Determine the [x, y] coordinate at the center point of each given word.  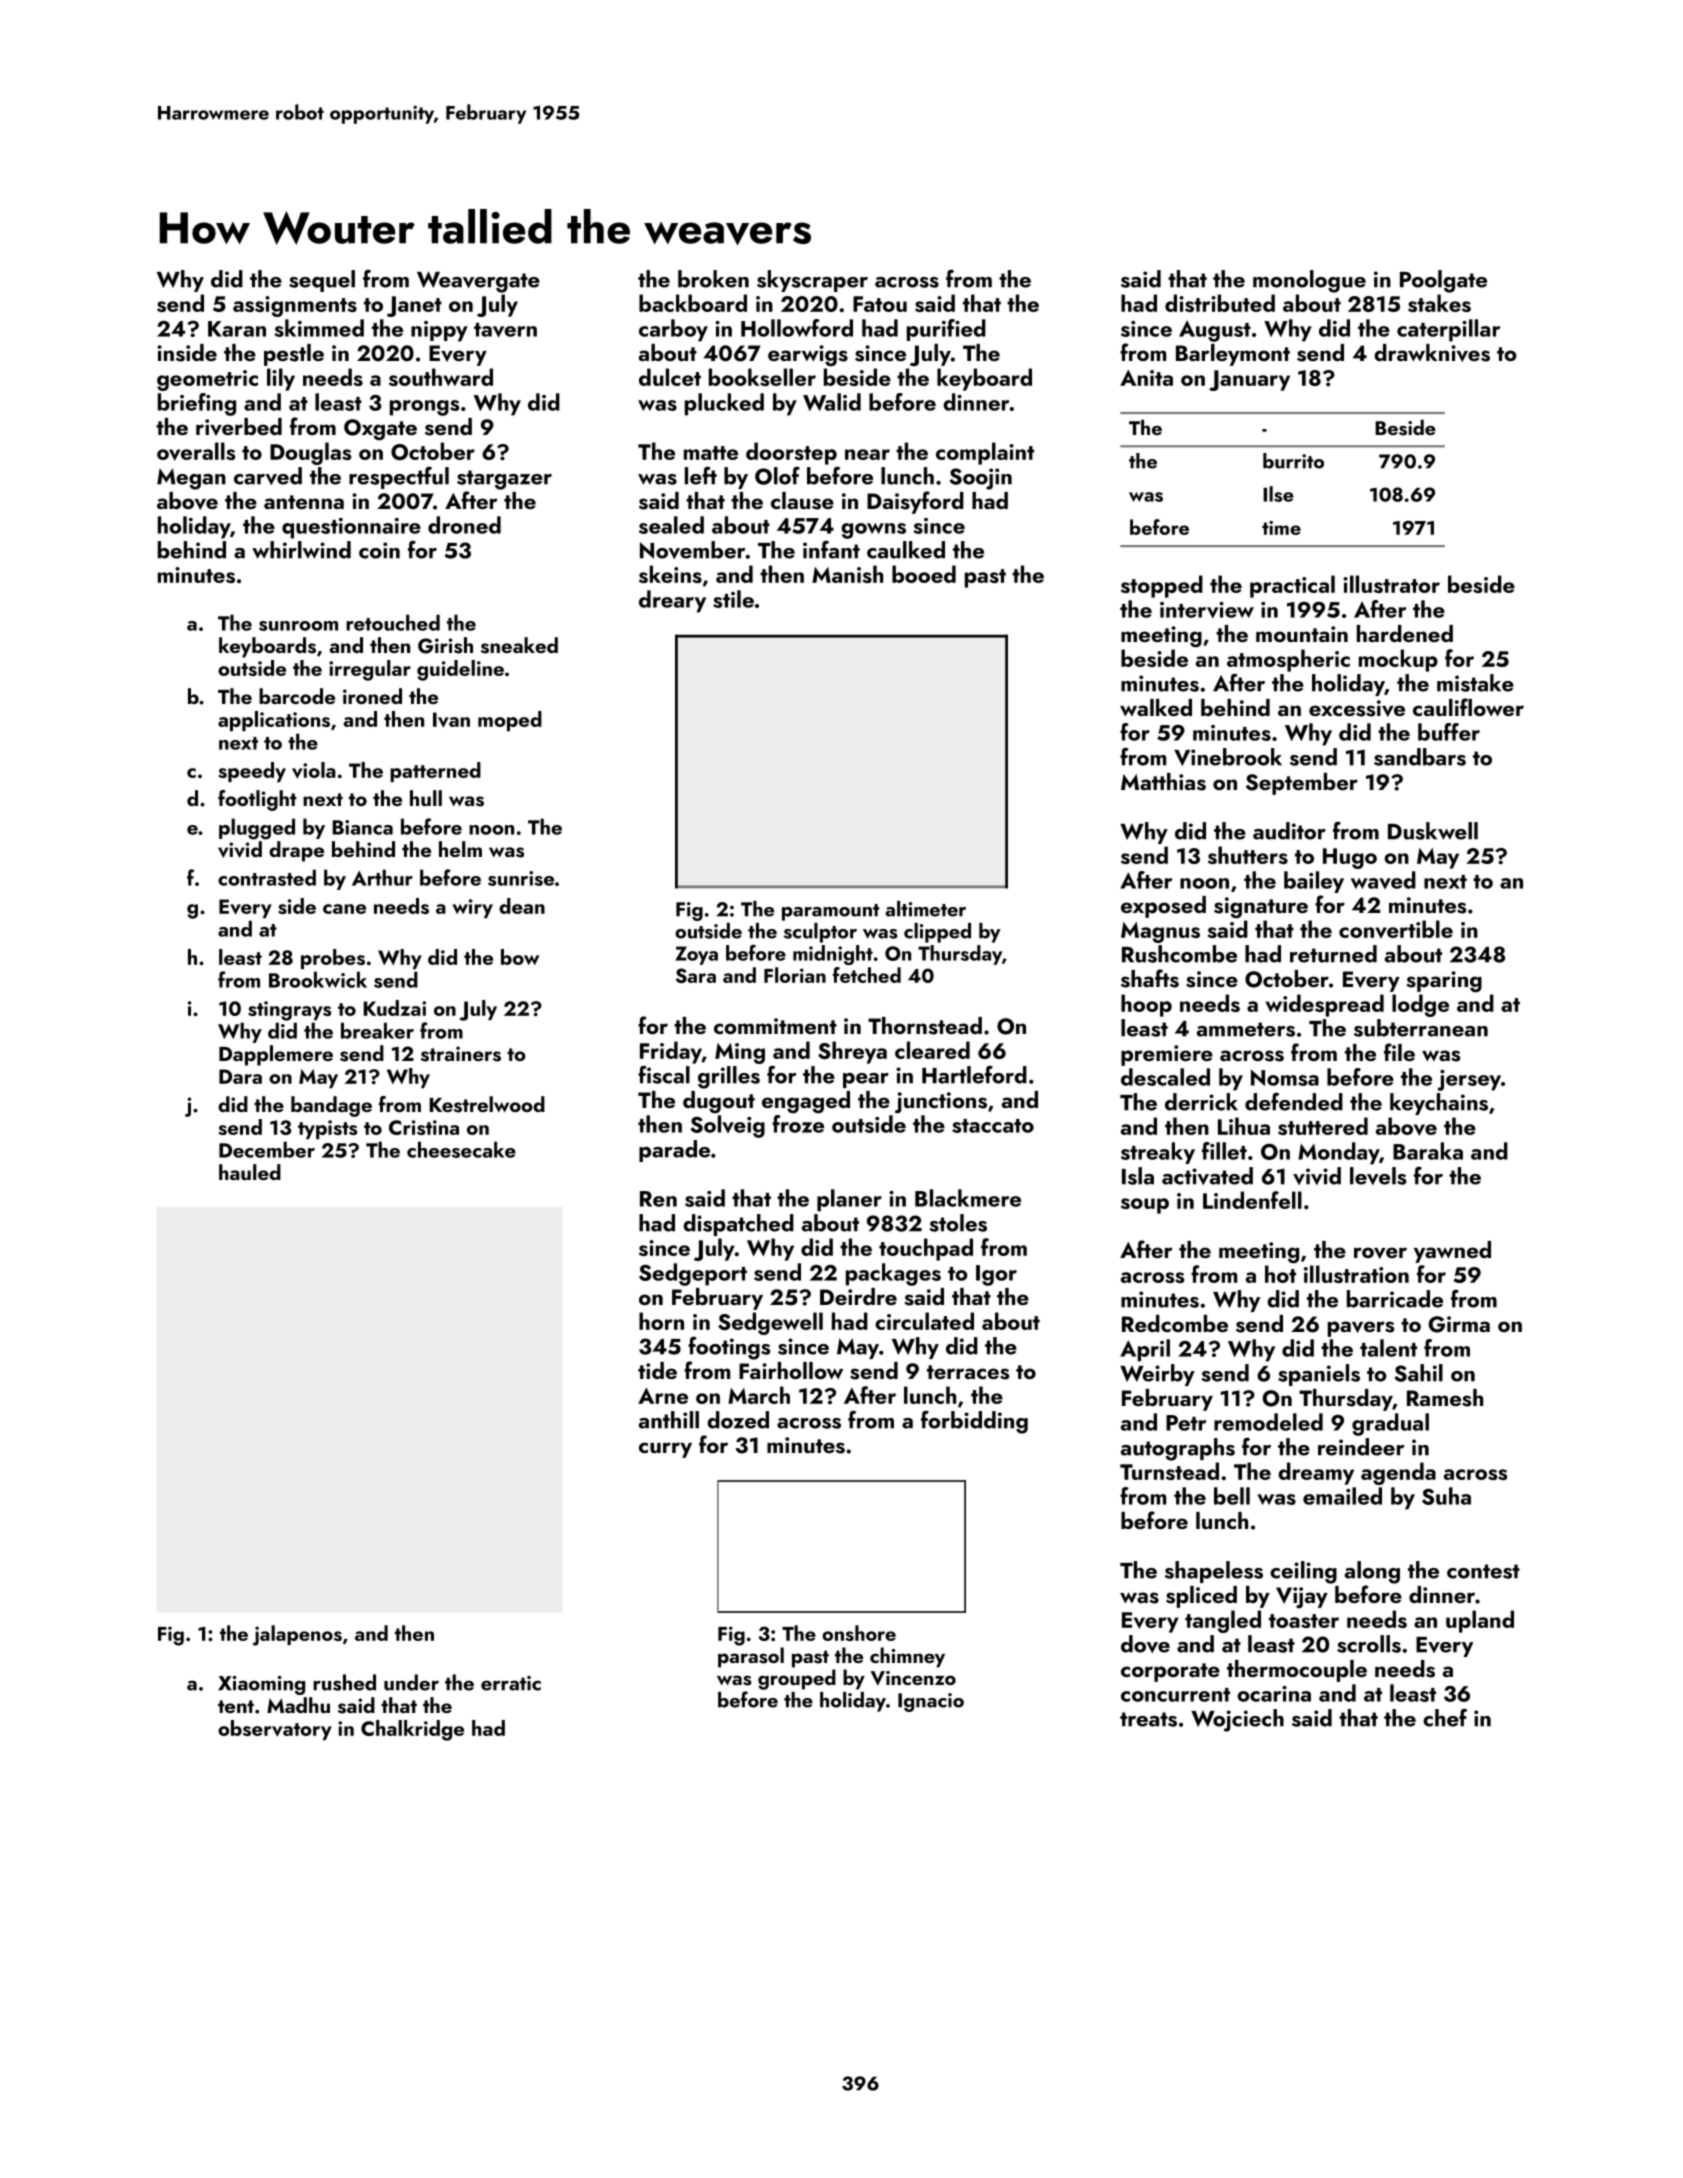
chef [1445, 1717]
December [267, 1149]
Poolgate [1443, 281]
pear [866, 1080]
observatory [275, 1730]
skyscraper [812, 281]
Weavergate [478, 282]
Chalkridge [412, 1730]
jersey [1469, 1080]
